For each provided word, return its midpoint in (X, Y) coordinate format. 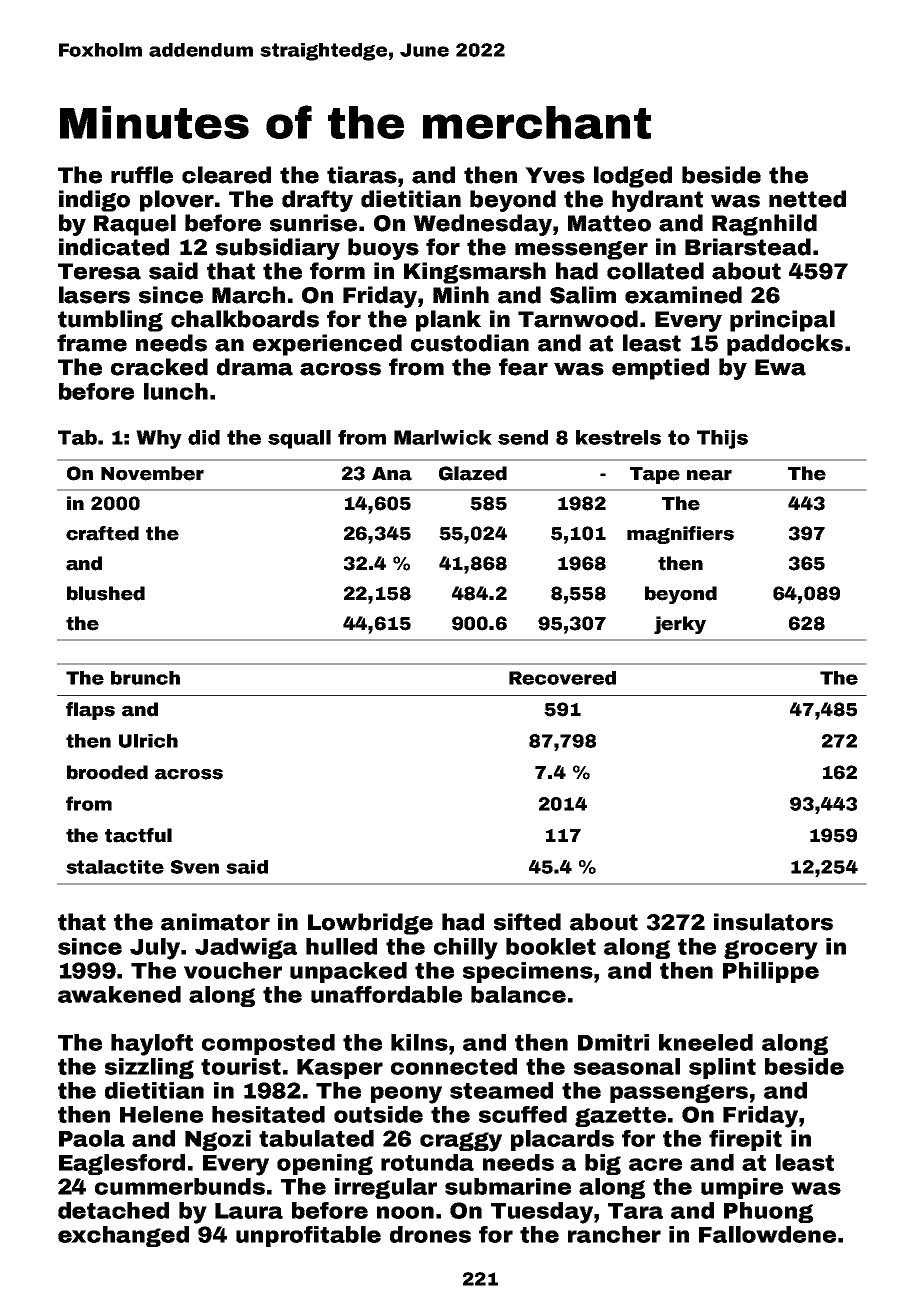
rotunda (427, 1162)
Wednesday (482, 225)
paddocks (785, 345)
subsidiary (278, 249)
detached (113, 1210)
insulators (773, 922)
